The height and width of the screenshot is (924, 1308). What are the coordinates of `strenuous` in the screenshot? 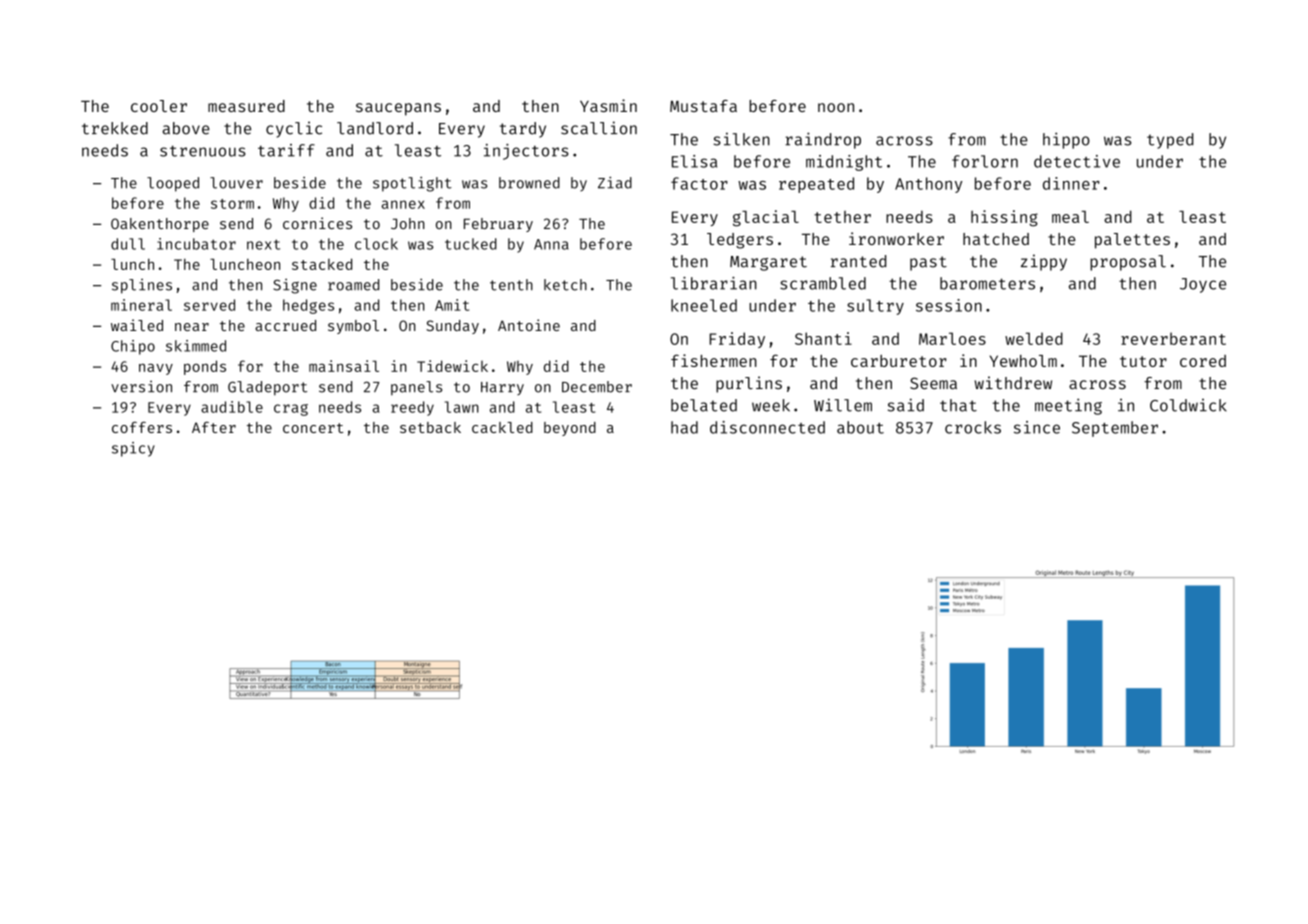 It's located at (203, 151).
